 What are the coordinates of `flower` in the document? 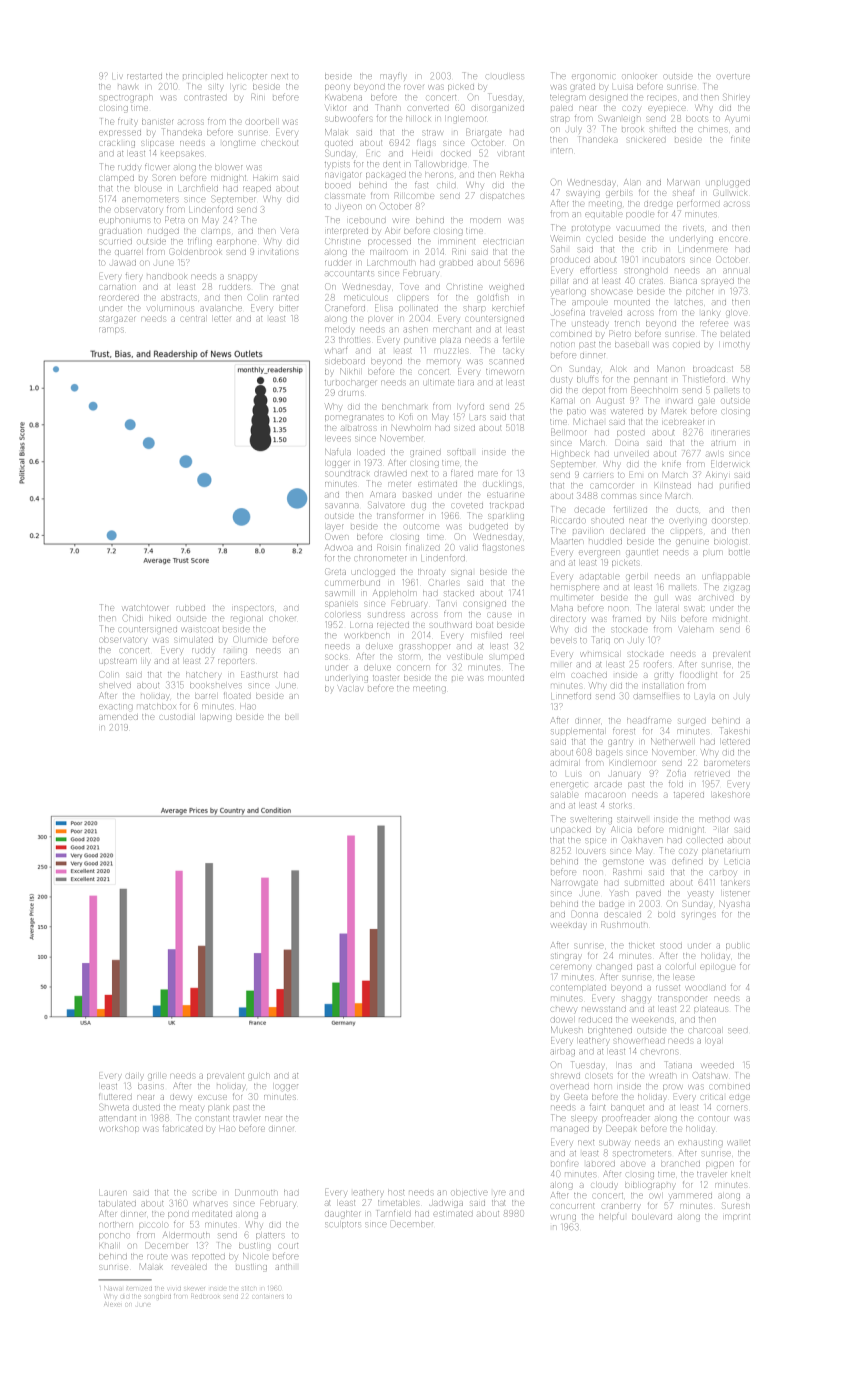 It's located at (157, 166).
